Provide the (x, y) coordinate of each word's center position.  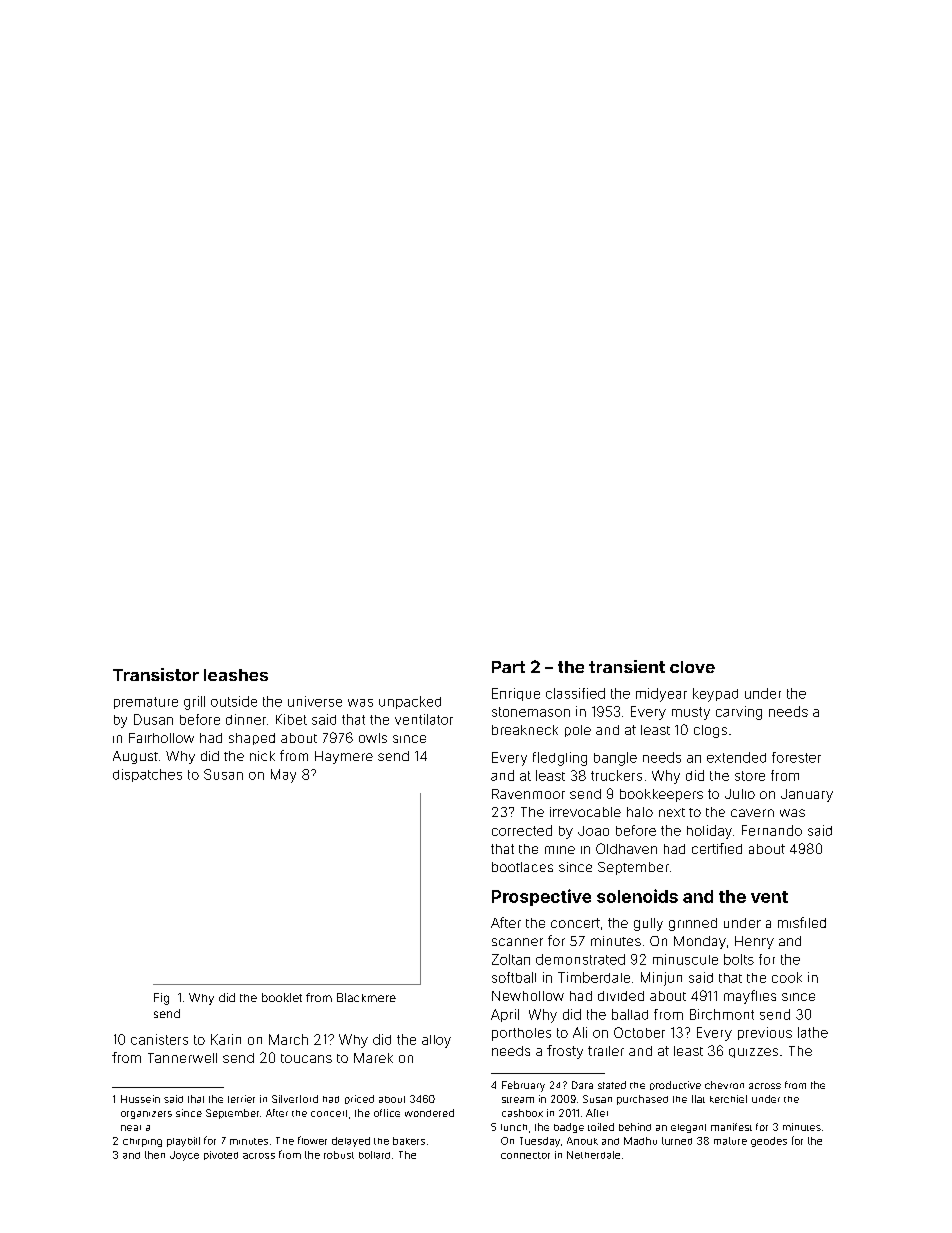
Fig (161, 999)
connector (525, 1155)
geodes (769, 1142)
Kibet (291, 719)
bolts (739, 959)
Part (508, 667)
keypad (715, 695)
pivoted (221, 1155)
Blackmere (366, 997)
